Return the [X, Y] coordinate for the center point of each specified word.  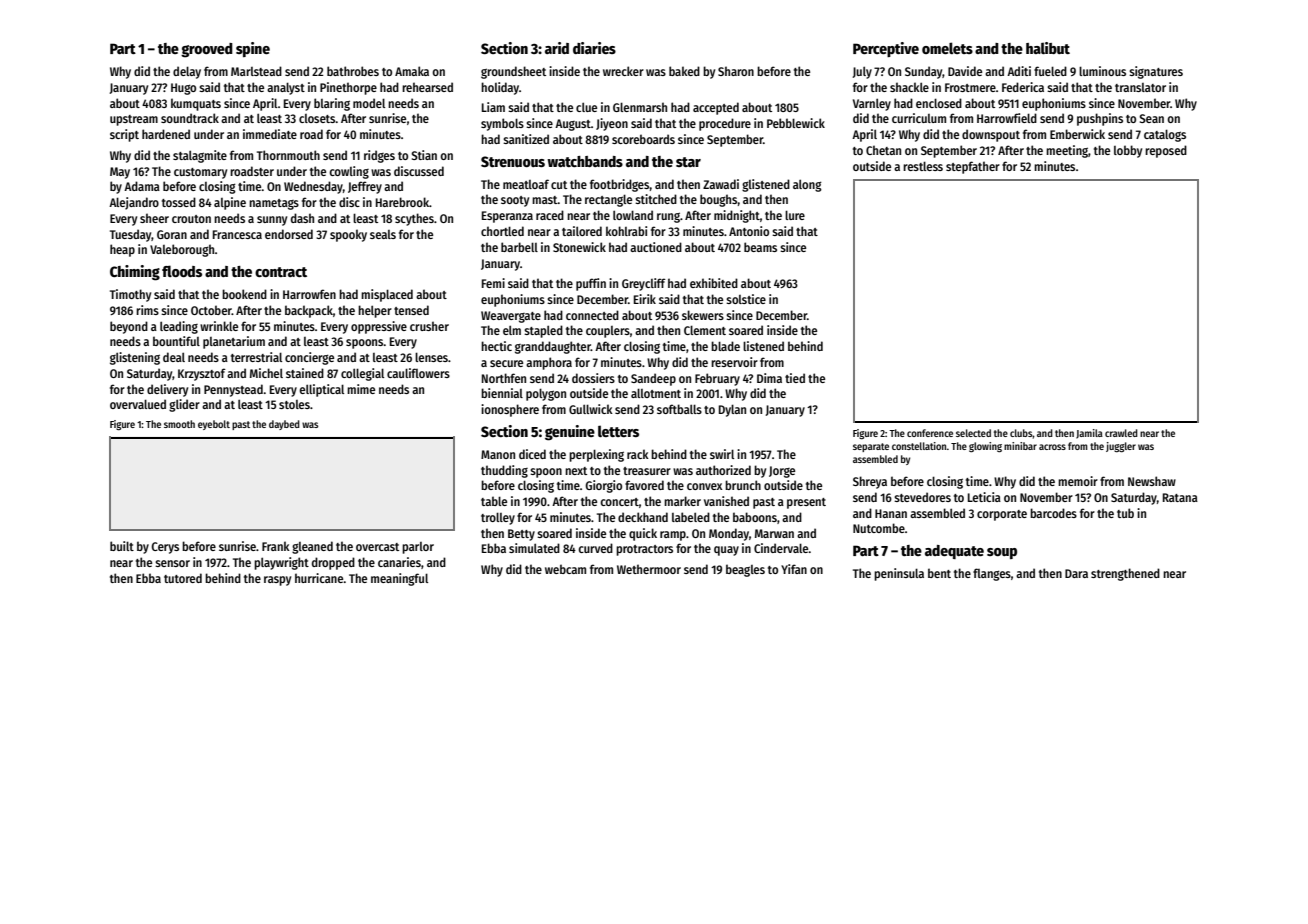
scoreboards [643, 139]
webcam [565, 569]
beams [760, 247]
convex [704, 486]
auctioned [656, 247]
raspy [277, 581]
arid [557, 48]
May [120, 173]
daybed [284, 425]
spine [253, 49]
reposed [1166, 151]
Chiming [135, 273]
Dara [1076, 573]
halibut [1048, 48]
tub [1125, 513]
